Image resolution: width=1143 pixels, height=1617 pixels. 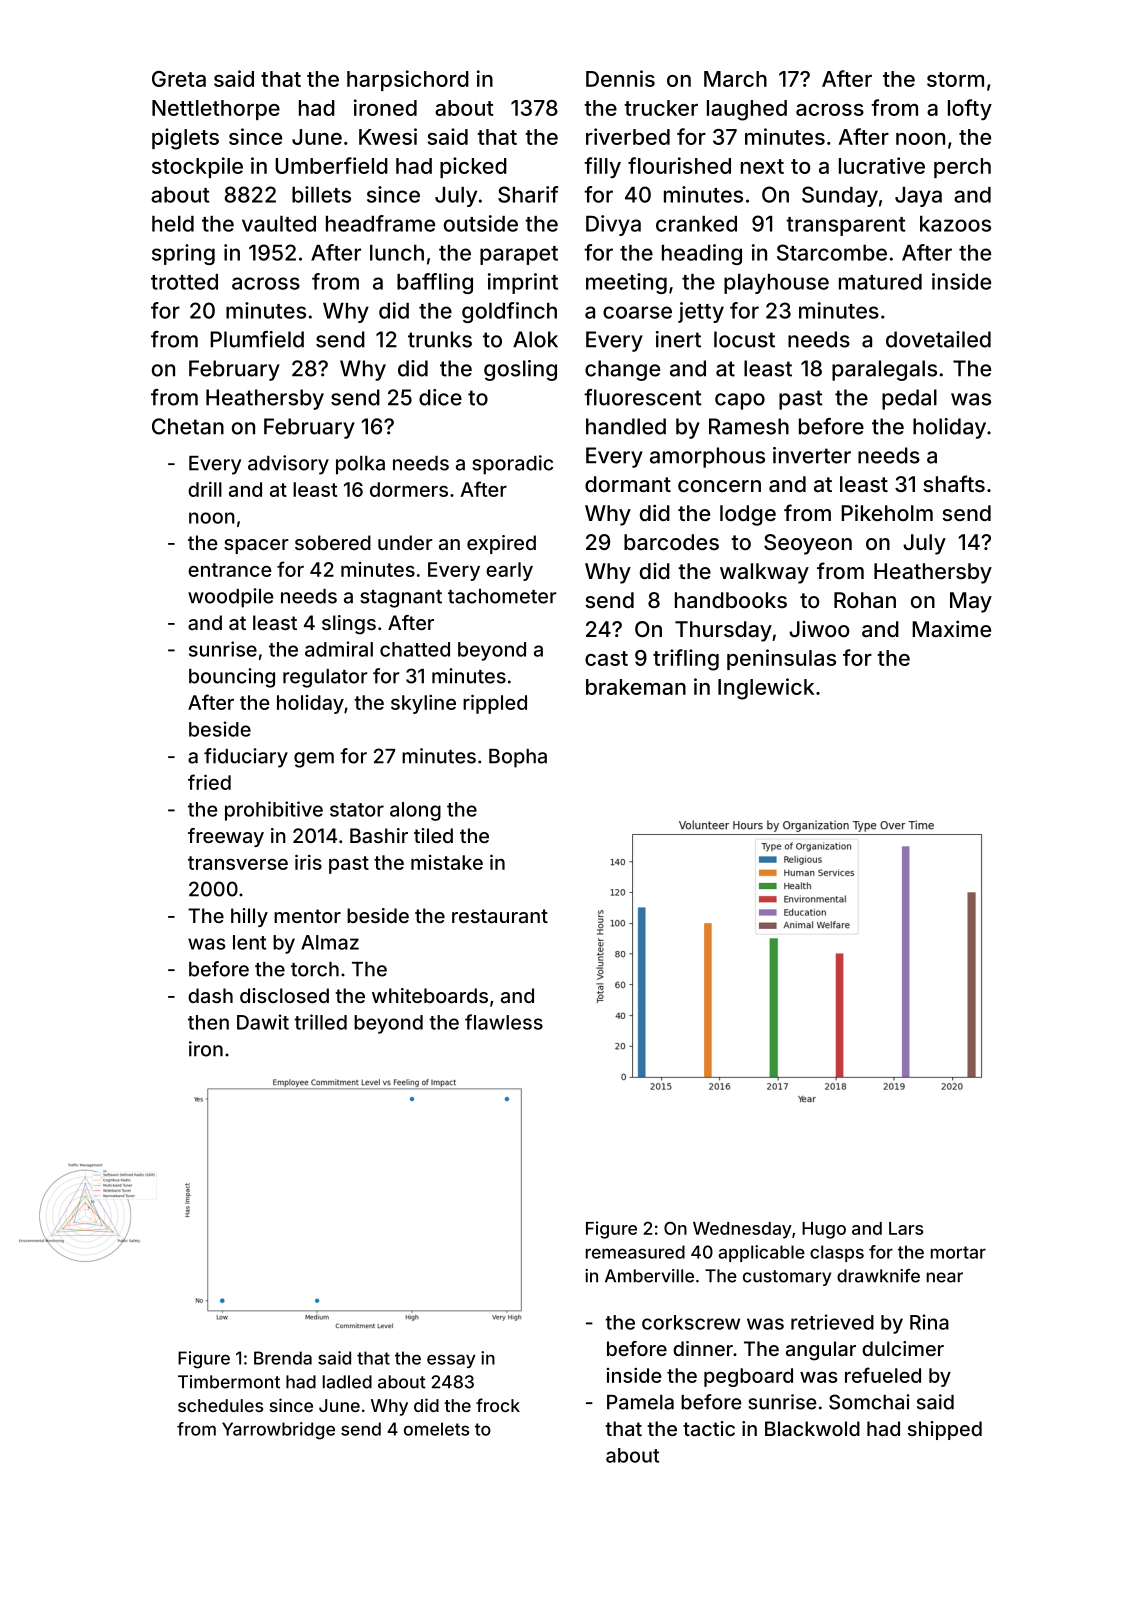 What do you see at coordinates (408, 80) in the image?
I see `harpsichord` at bounding box center [408, 80].
